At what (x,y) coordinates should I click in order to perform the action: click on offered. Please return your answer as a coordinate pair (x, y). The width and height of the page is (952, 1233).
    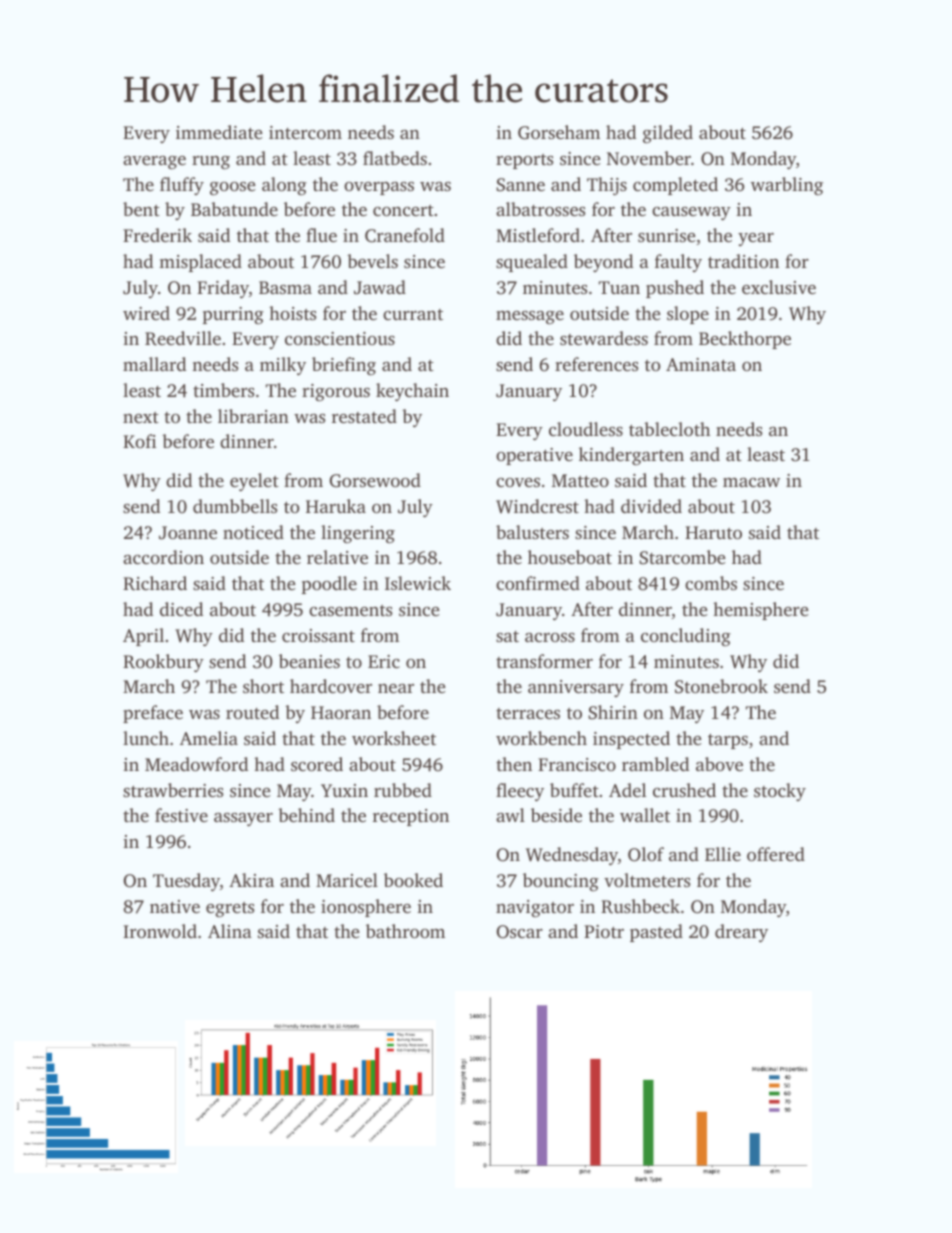
    Looking at the image, I should click on (776, 854).
